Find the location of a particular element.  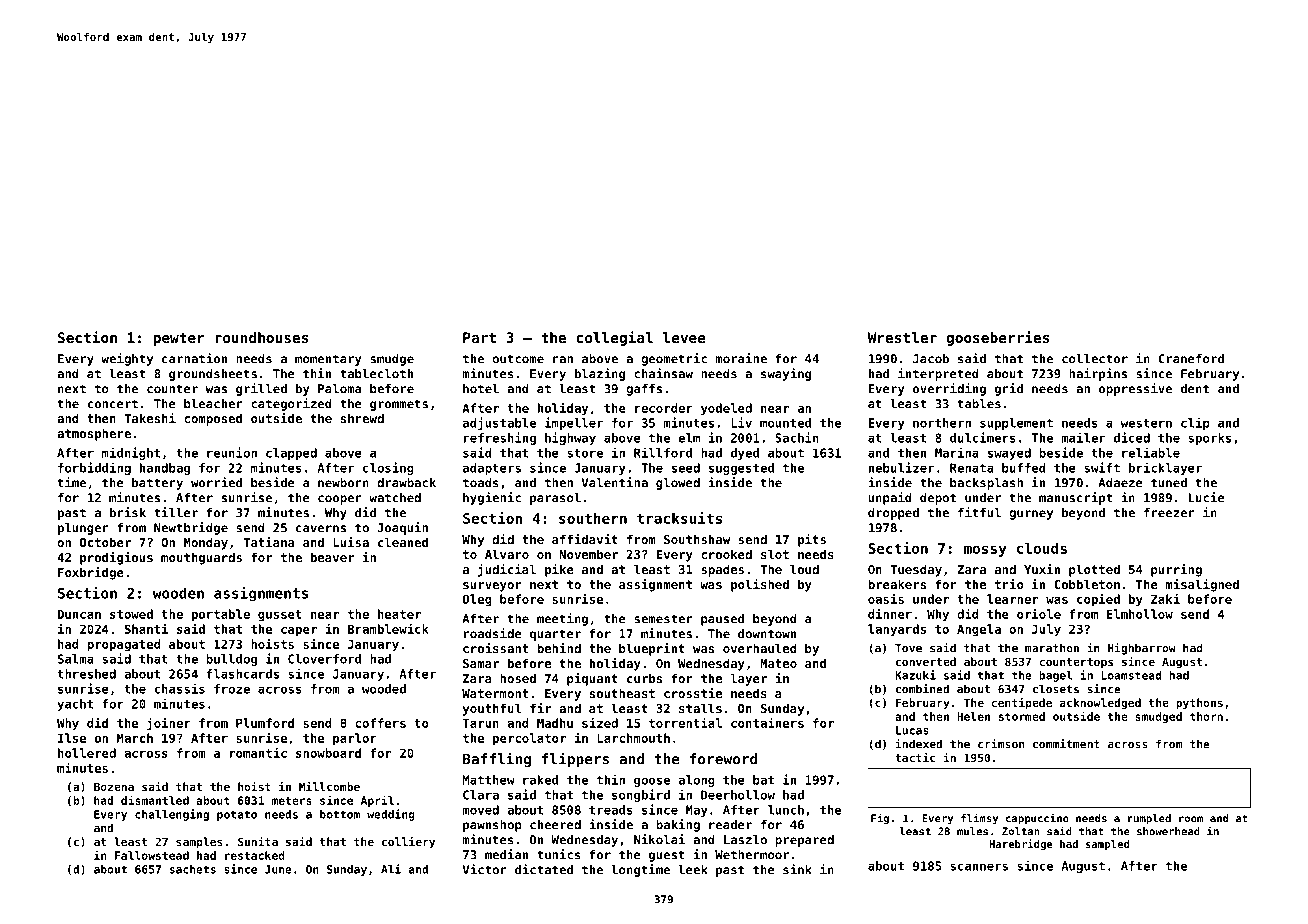

hollered is located at coordinates (87, 753).
